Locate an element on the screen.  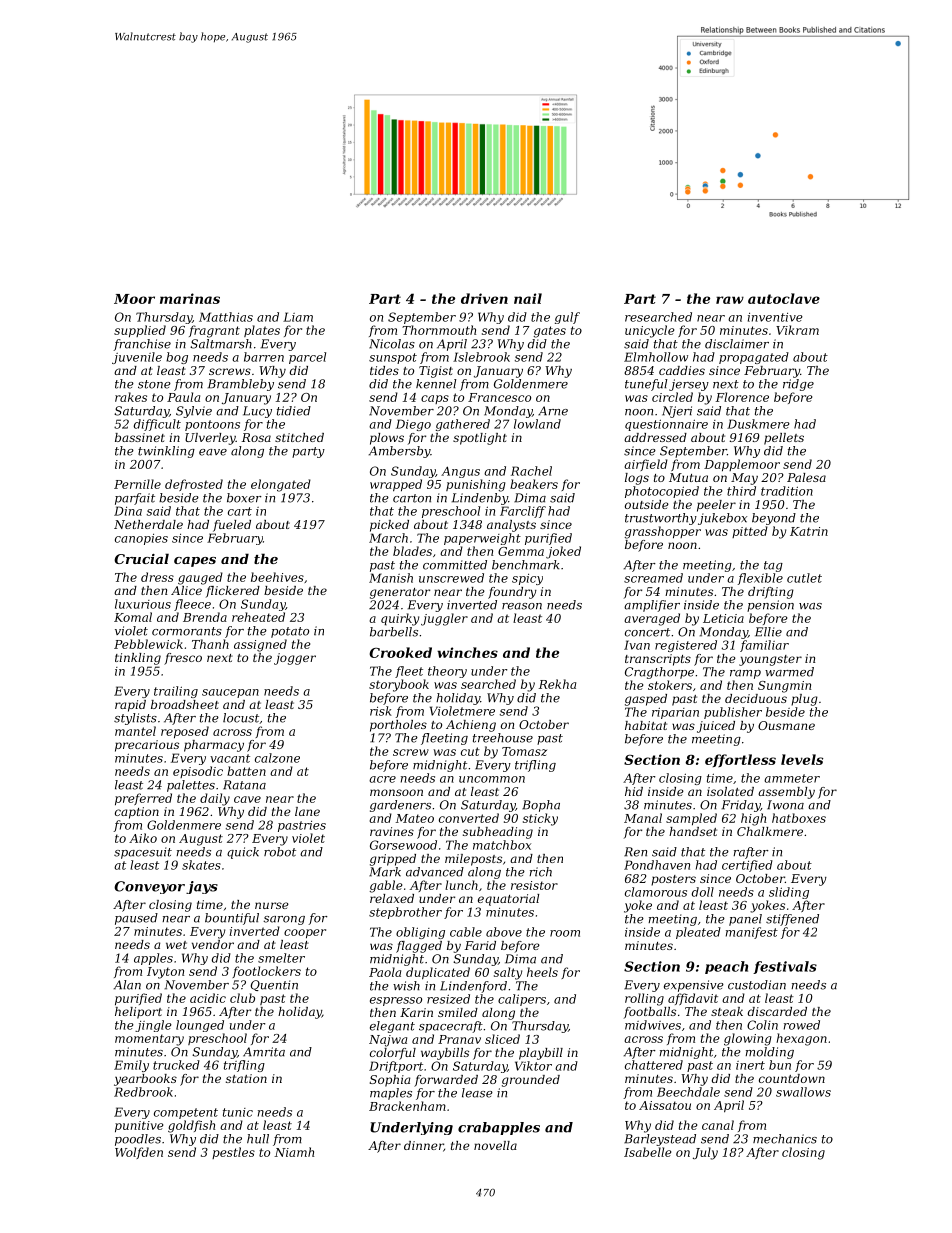
gathered is located at coordinates (463, 425).
